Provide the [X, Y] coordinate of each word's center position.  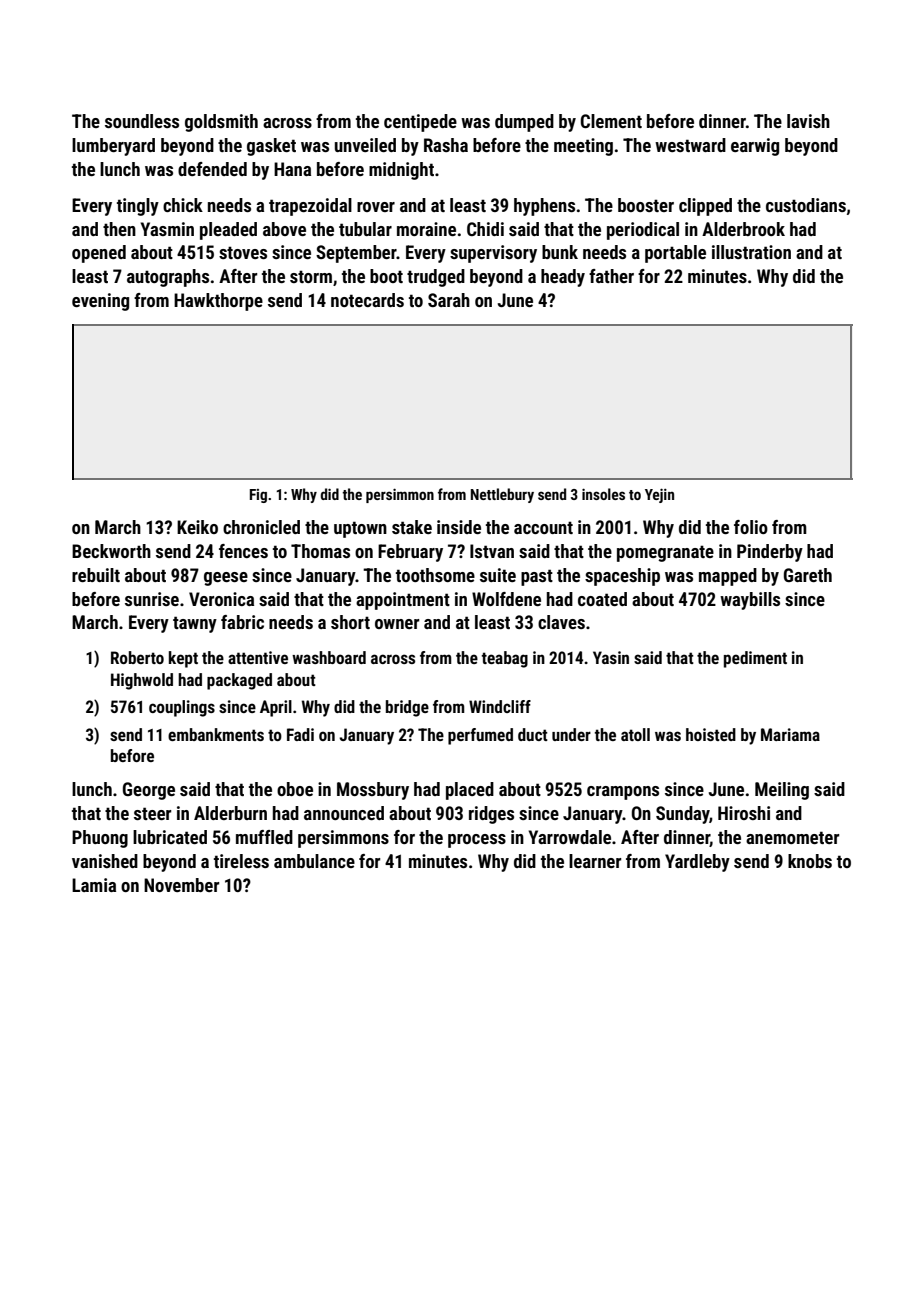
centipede [420, 123]
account [543, 527]
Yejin [659, 495]
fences [243, 551]
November [181, 885]
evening [100, 302]
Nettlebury [502, 495]
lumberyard [113, 147]
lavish [808, 121]
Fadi [300, 734]
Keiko [197, 527]
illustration [751, 252]
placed [470, 791]
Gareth [808, 575]
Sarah [449, 300]
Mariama [790, 734]
